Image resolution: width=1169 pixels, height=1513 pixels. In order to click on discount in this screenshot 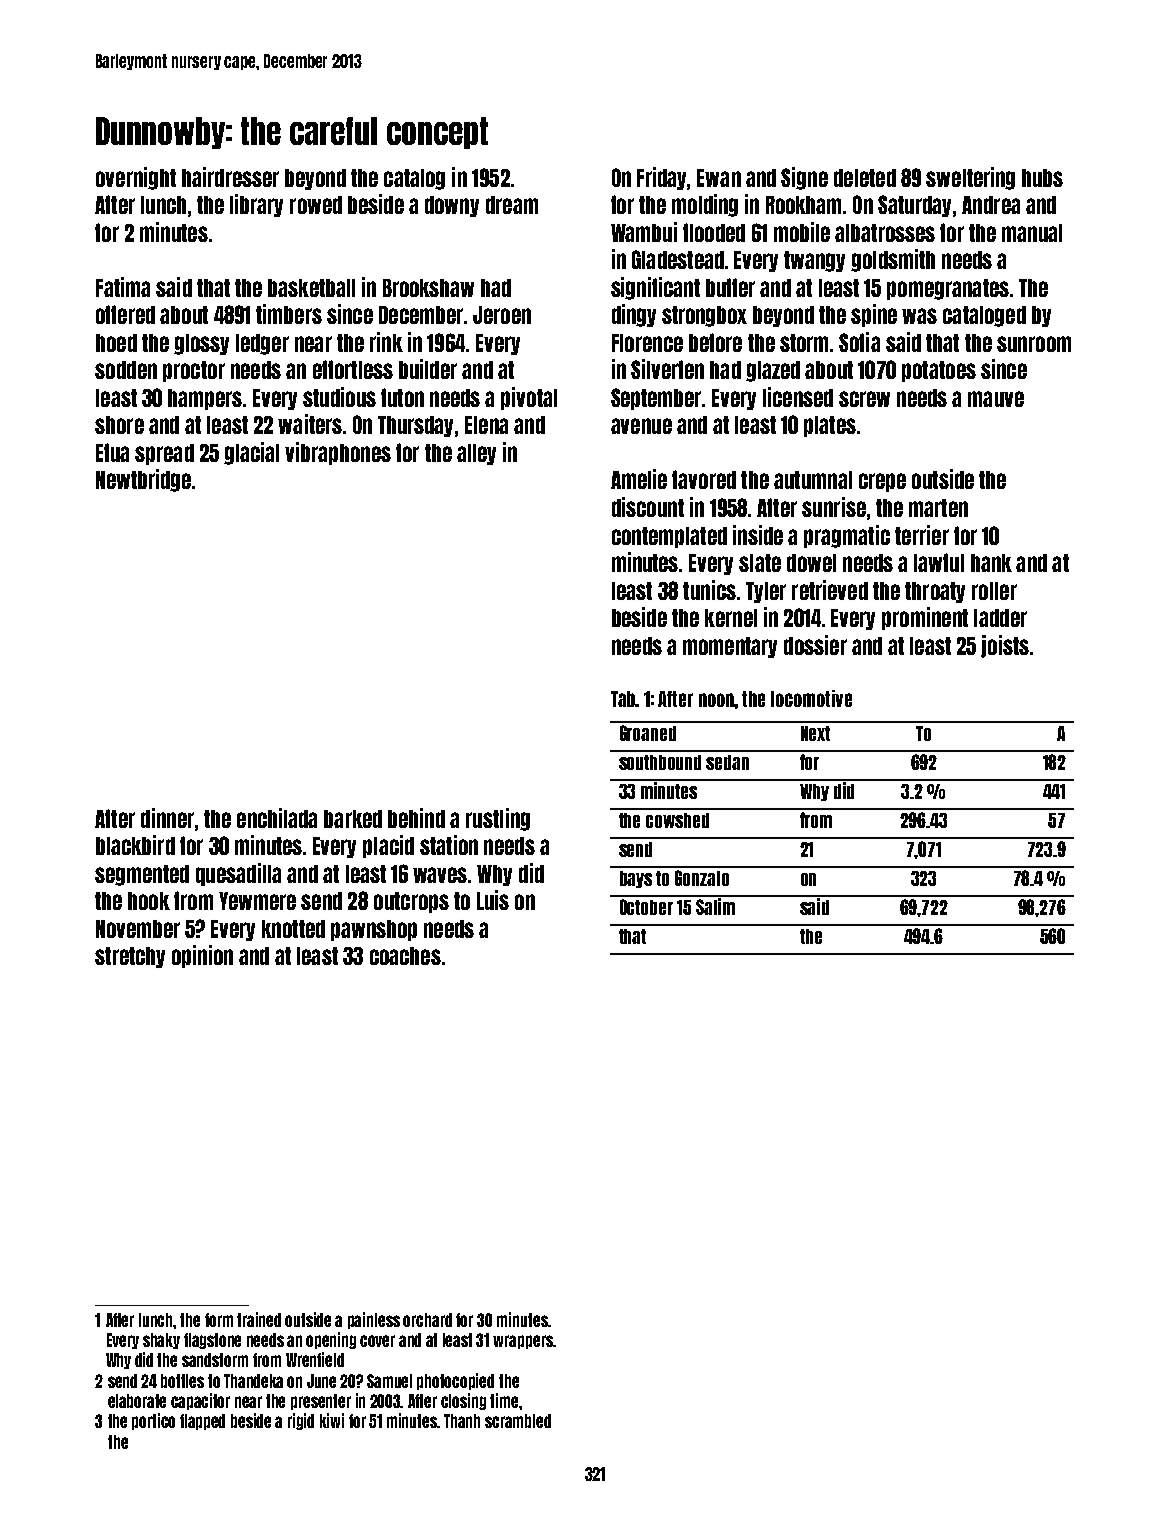, I will do `click(648, 507)`.
